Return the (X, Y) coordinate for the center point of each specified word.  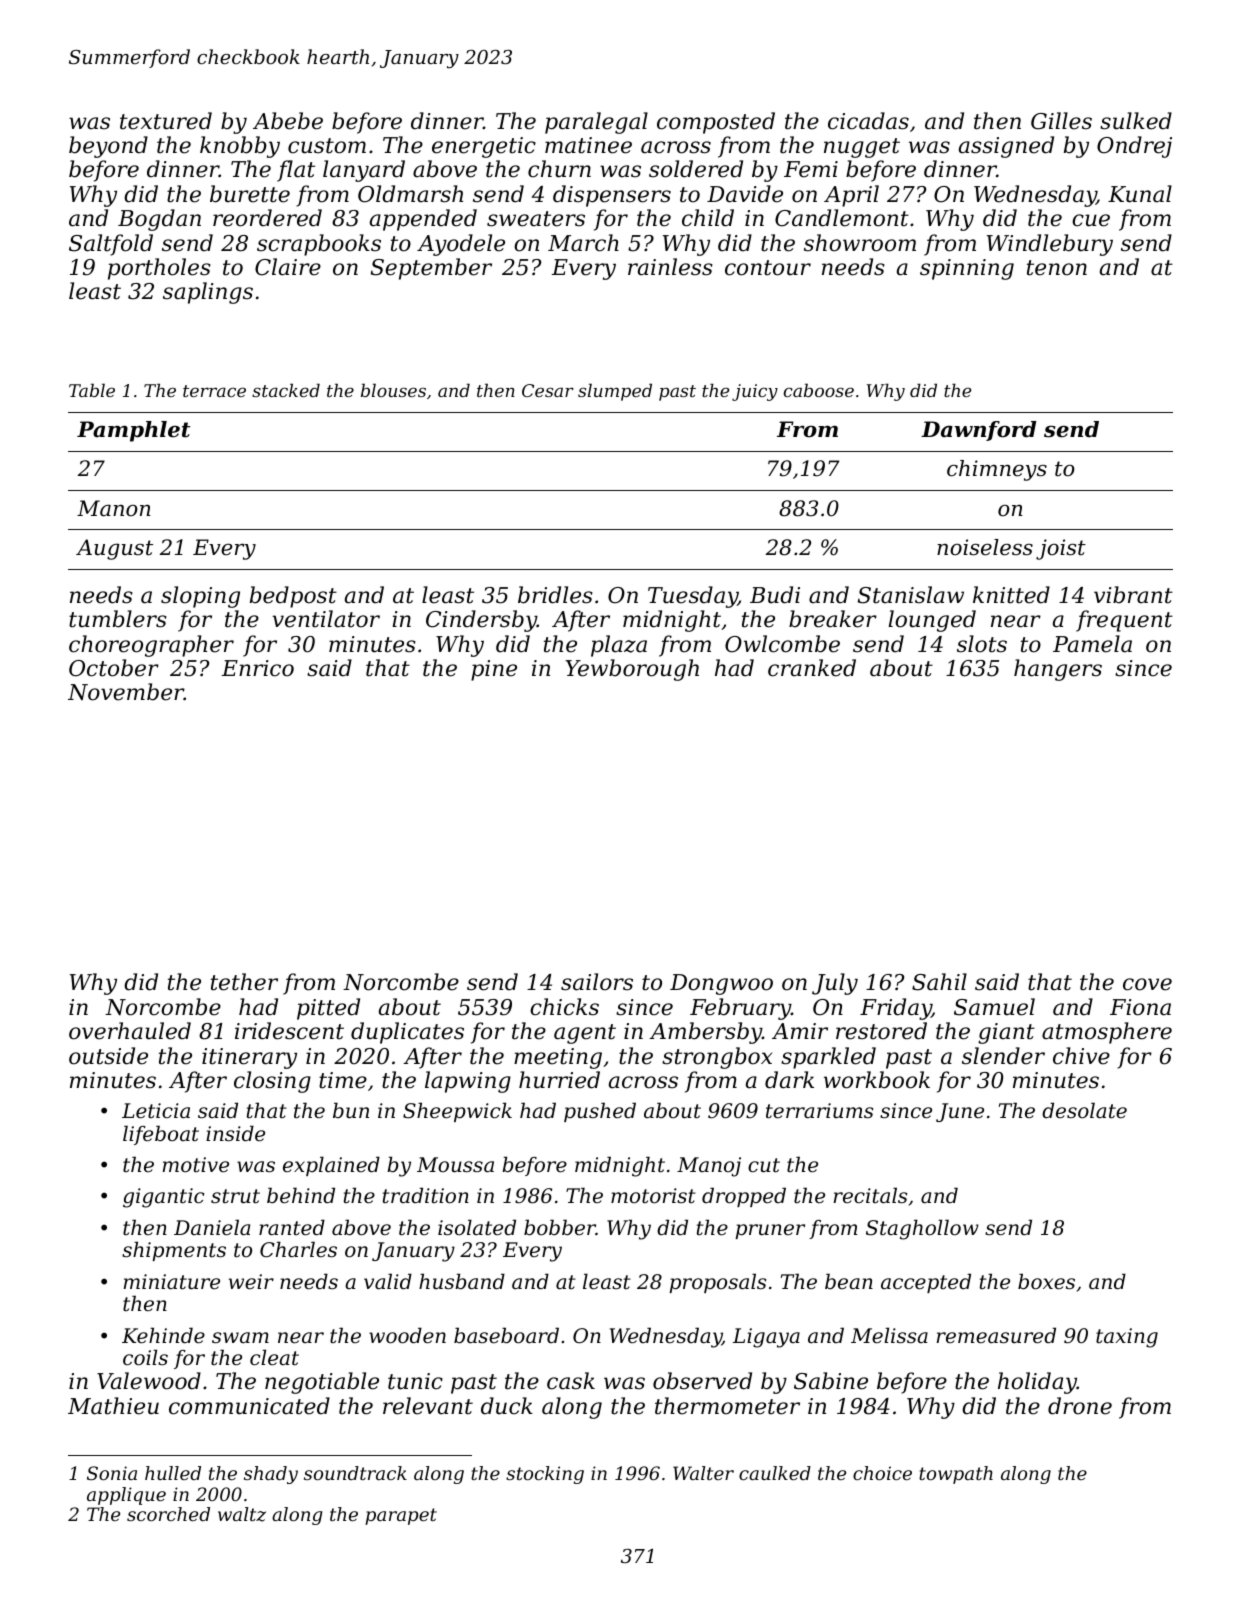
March (583, 243)
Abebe (288, 121)
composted (716, 123)
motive (196, 1165)
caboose (819, 390)
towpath (956, 1475)
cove (1147, 984)
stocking (545, 1475)
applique (126, 1496)
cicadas (868, 121)
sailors (597, 982)
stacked (286, 390)
